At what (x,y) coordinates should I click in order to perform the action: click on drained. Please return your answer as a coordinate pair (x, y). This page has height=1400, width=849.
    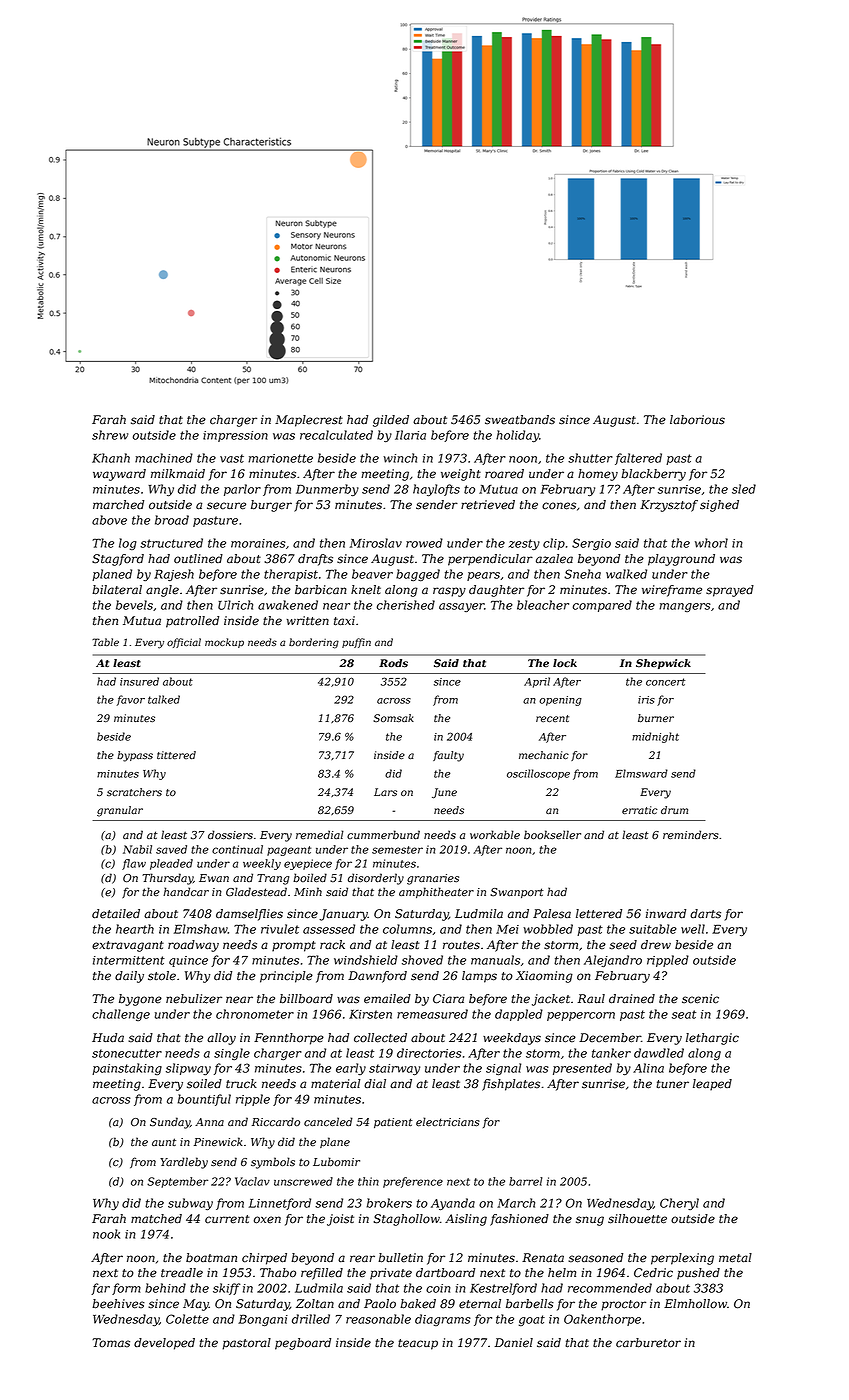
    Looking at the image, I should click on (632, 999).
